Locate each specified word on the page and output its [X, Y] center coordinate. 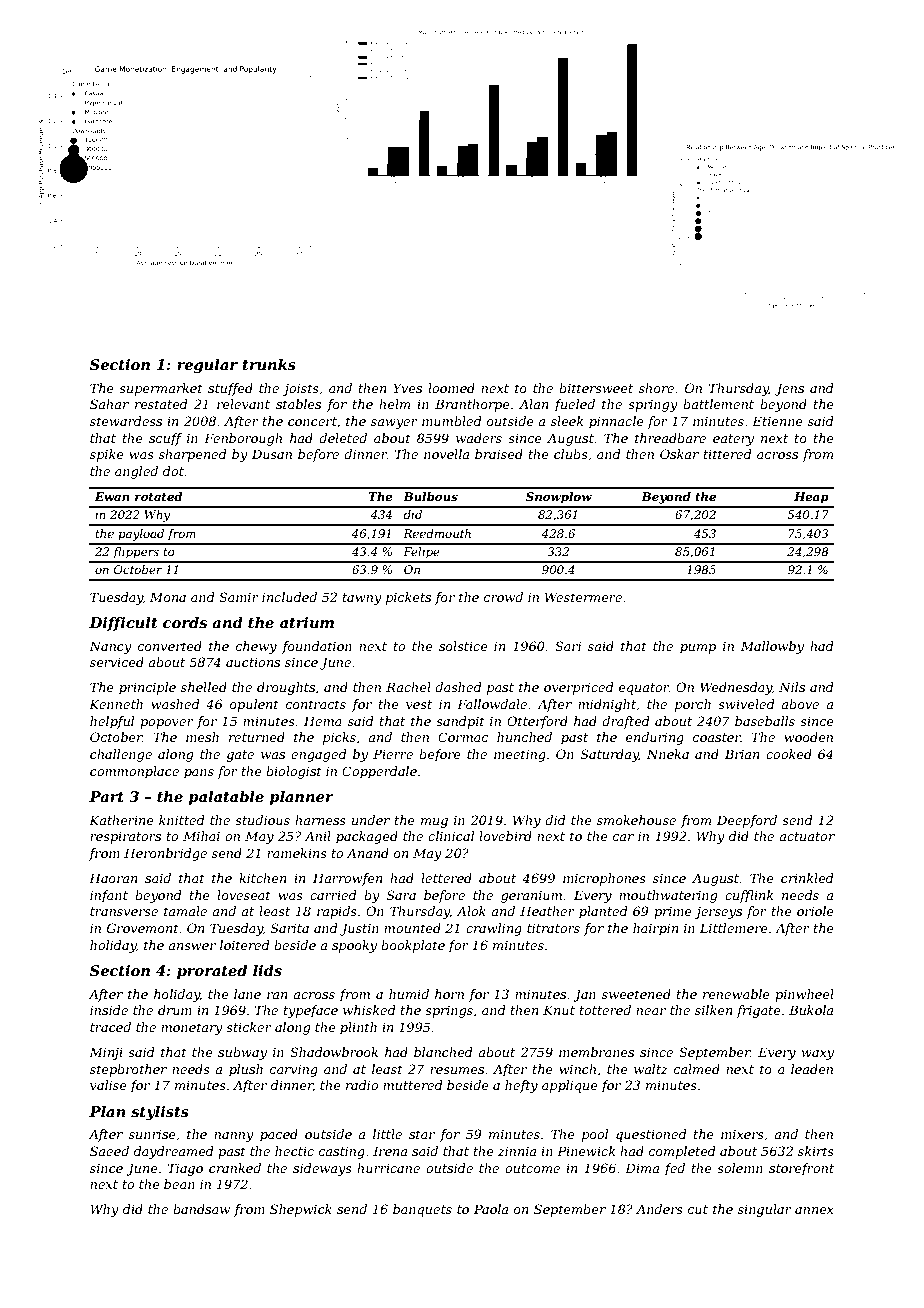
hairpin [655, 929]
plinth [358, 1028]
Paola [491, 1209]
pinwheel [804, 995]
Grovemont [143, 928]
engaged [319, 755]
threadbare [670, 438]
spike [107, 455]
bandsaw [201, 1209]
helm [394, 404]
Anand [368, 853]
